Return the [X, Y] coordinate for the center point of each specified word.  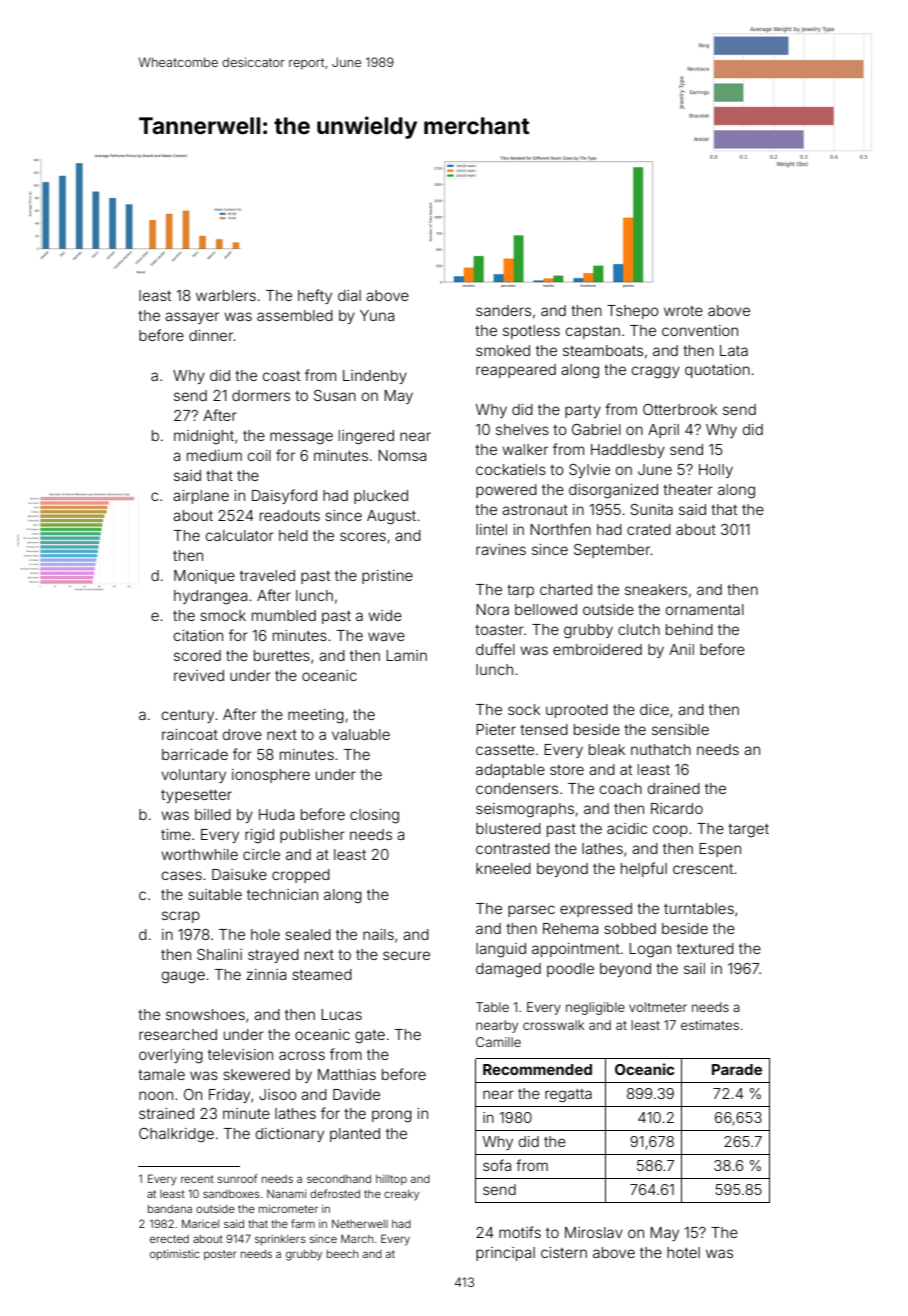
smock [223, 615]
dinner [211, 335]
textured [705, 948]
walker [525, 449]
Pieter [496, 729]
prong [392, 1116]
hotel [683, 1252]
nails [378, 934]
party [583, 411]
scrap [181, 917]
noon [156, 1095]
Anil [681, 649]
